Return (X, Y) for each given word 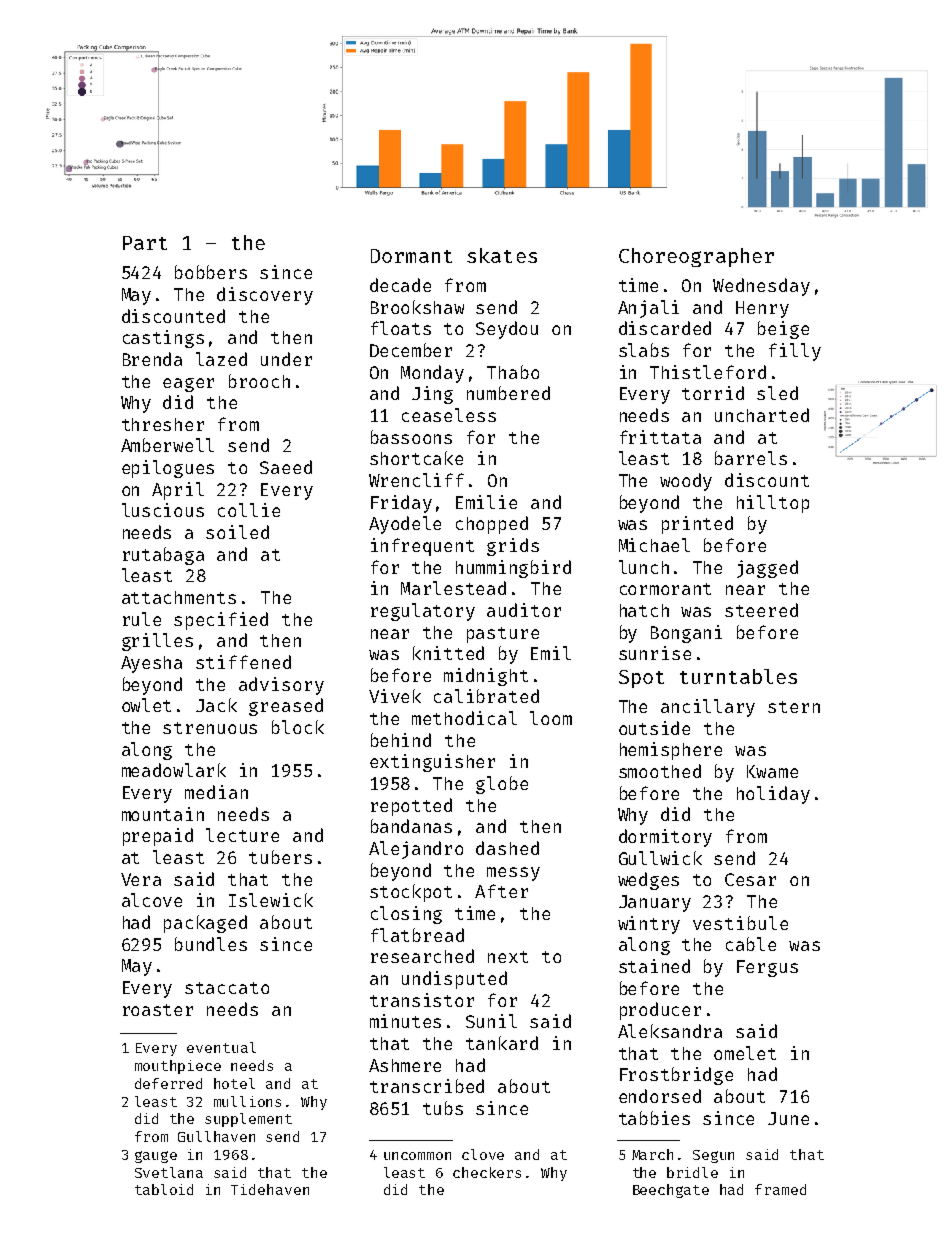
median (216, 792)
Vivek (395, 696)
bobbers (211, 272)
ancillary (708, 708)
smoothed (660, 771)
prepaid (158, 837)
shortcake (416, 458)
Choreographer (696, 257)
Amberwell (167, 445)
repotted (411, 807)
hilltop (773, 504)
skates (502, 255)
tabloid (164, 1189)
